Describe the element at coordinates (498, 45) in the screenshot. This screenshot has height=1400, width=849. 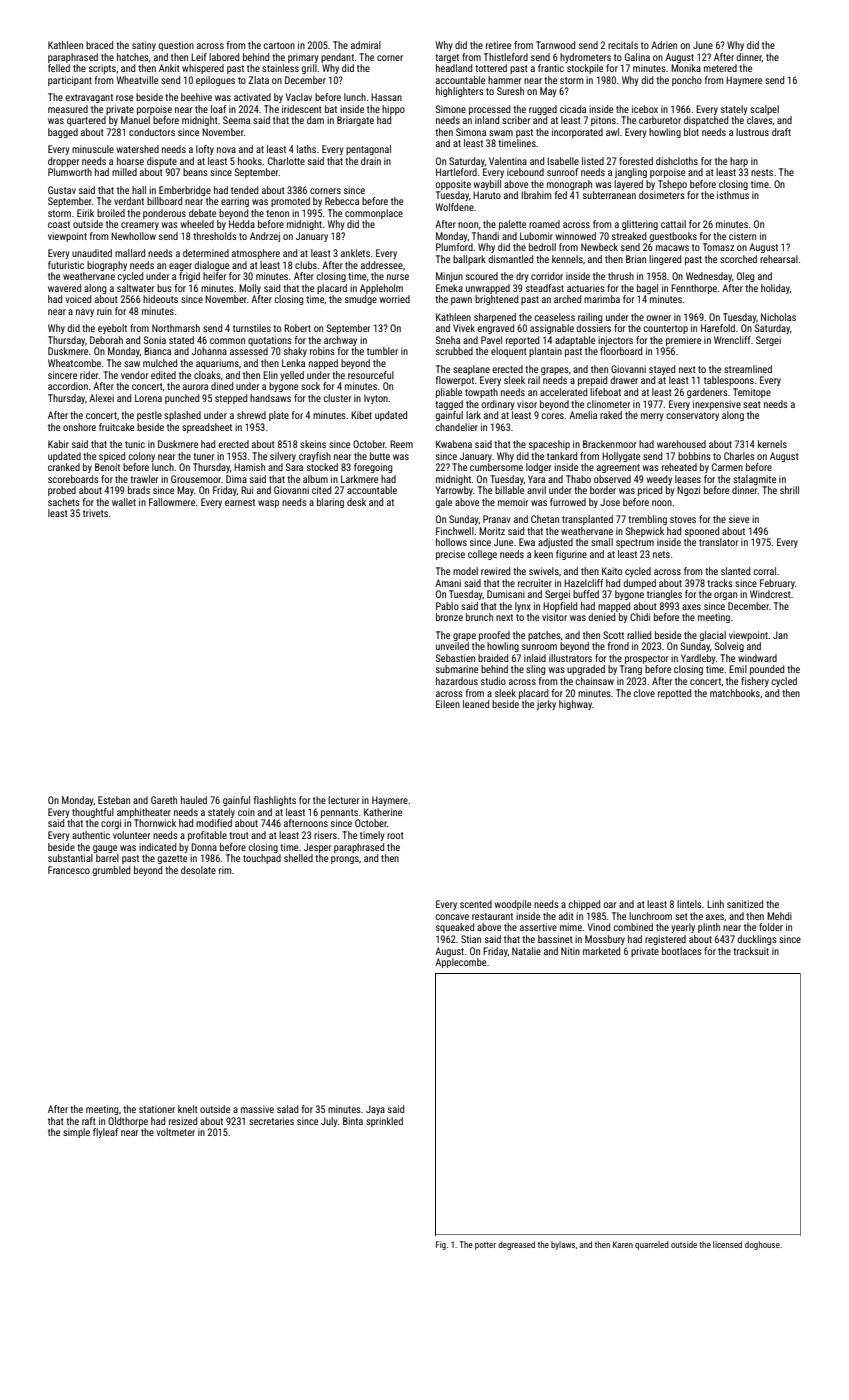
I see `retiree` at that location.
